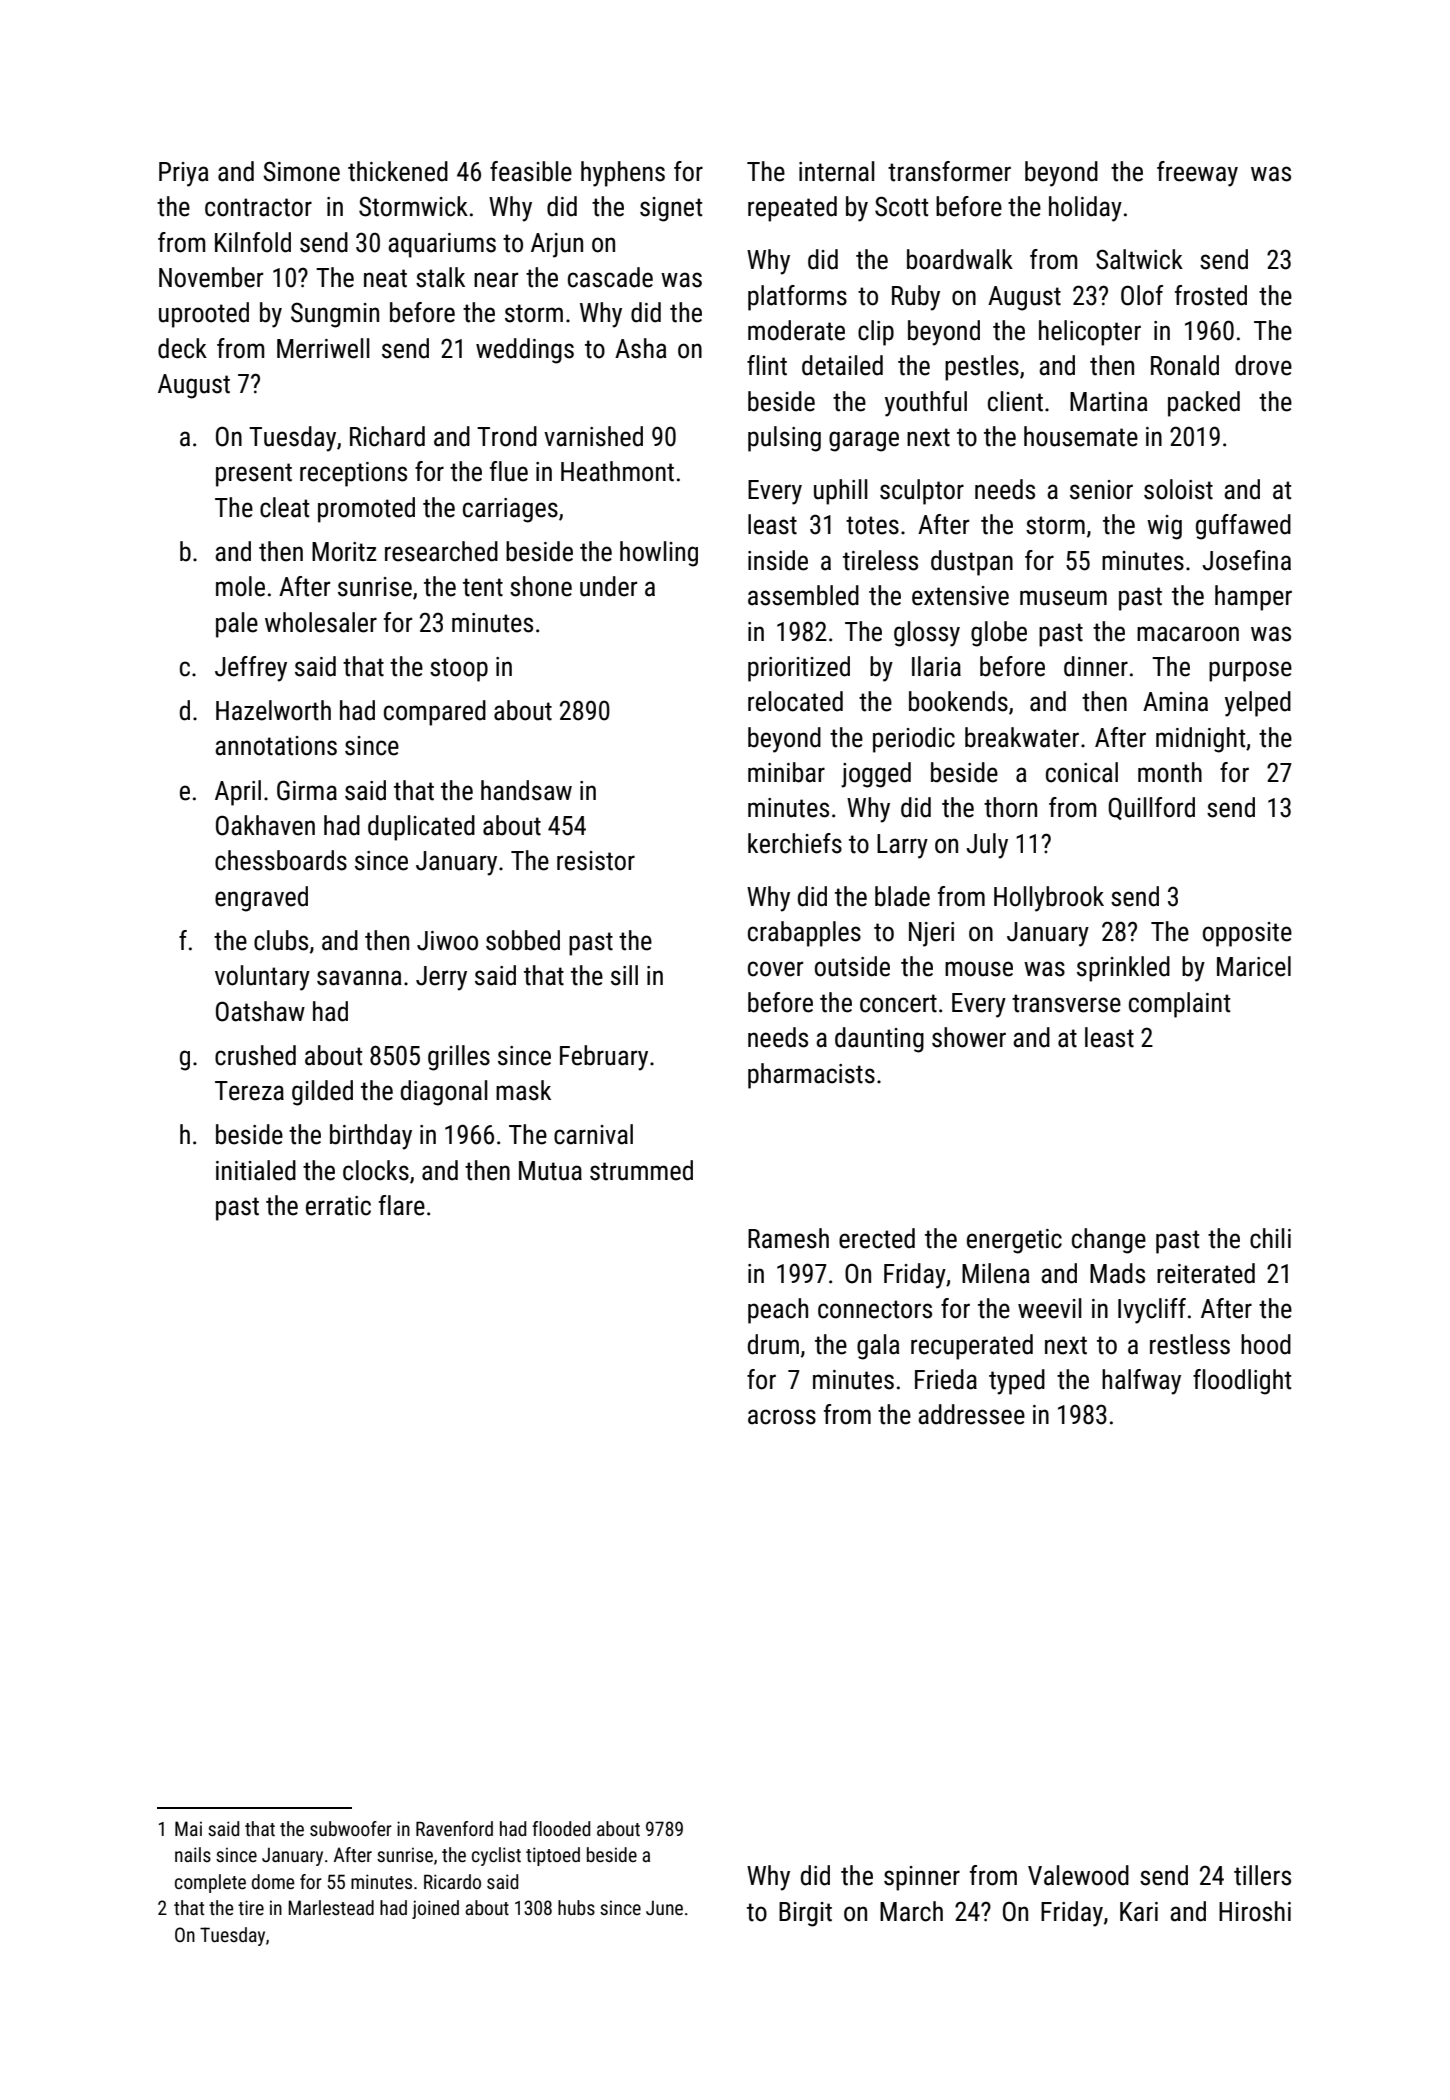 The height and width of the document is (2100, 1450). I want to click on hamper, so click(1253, 598).
